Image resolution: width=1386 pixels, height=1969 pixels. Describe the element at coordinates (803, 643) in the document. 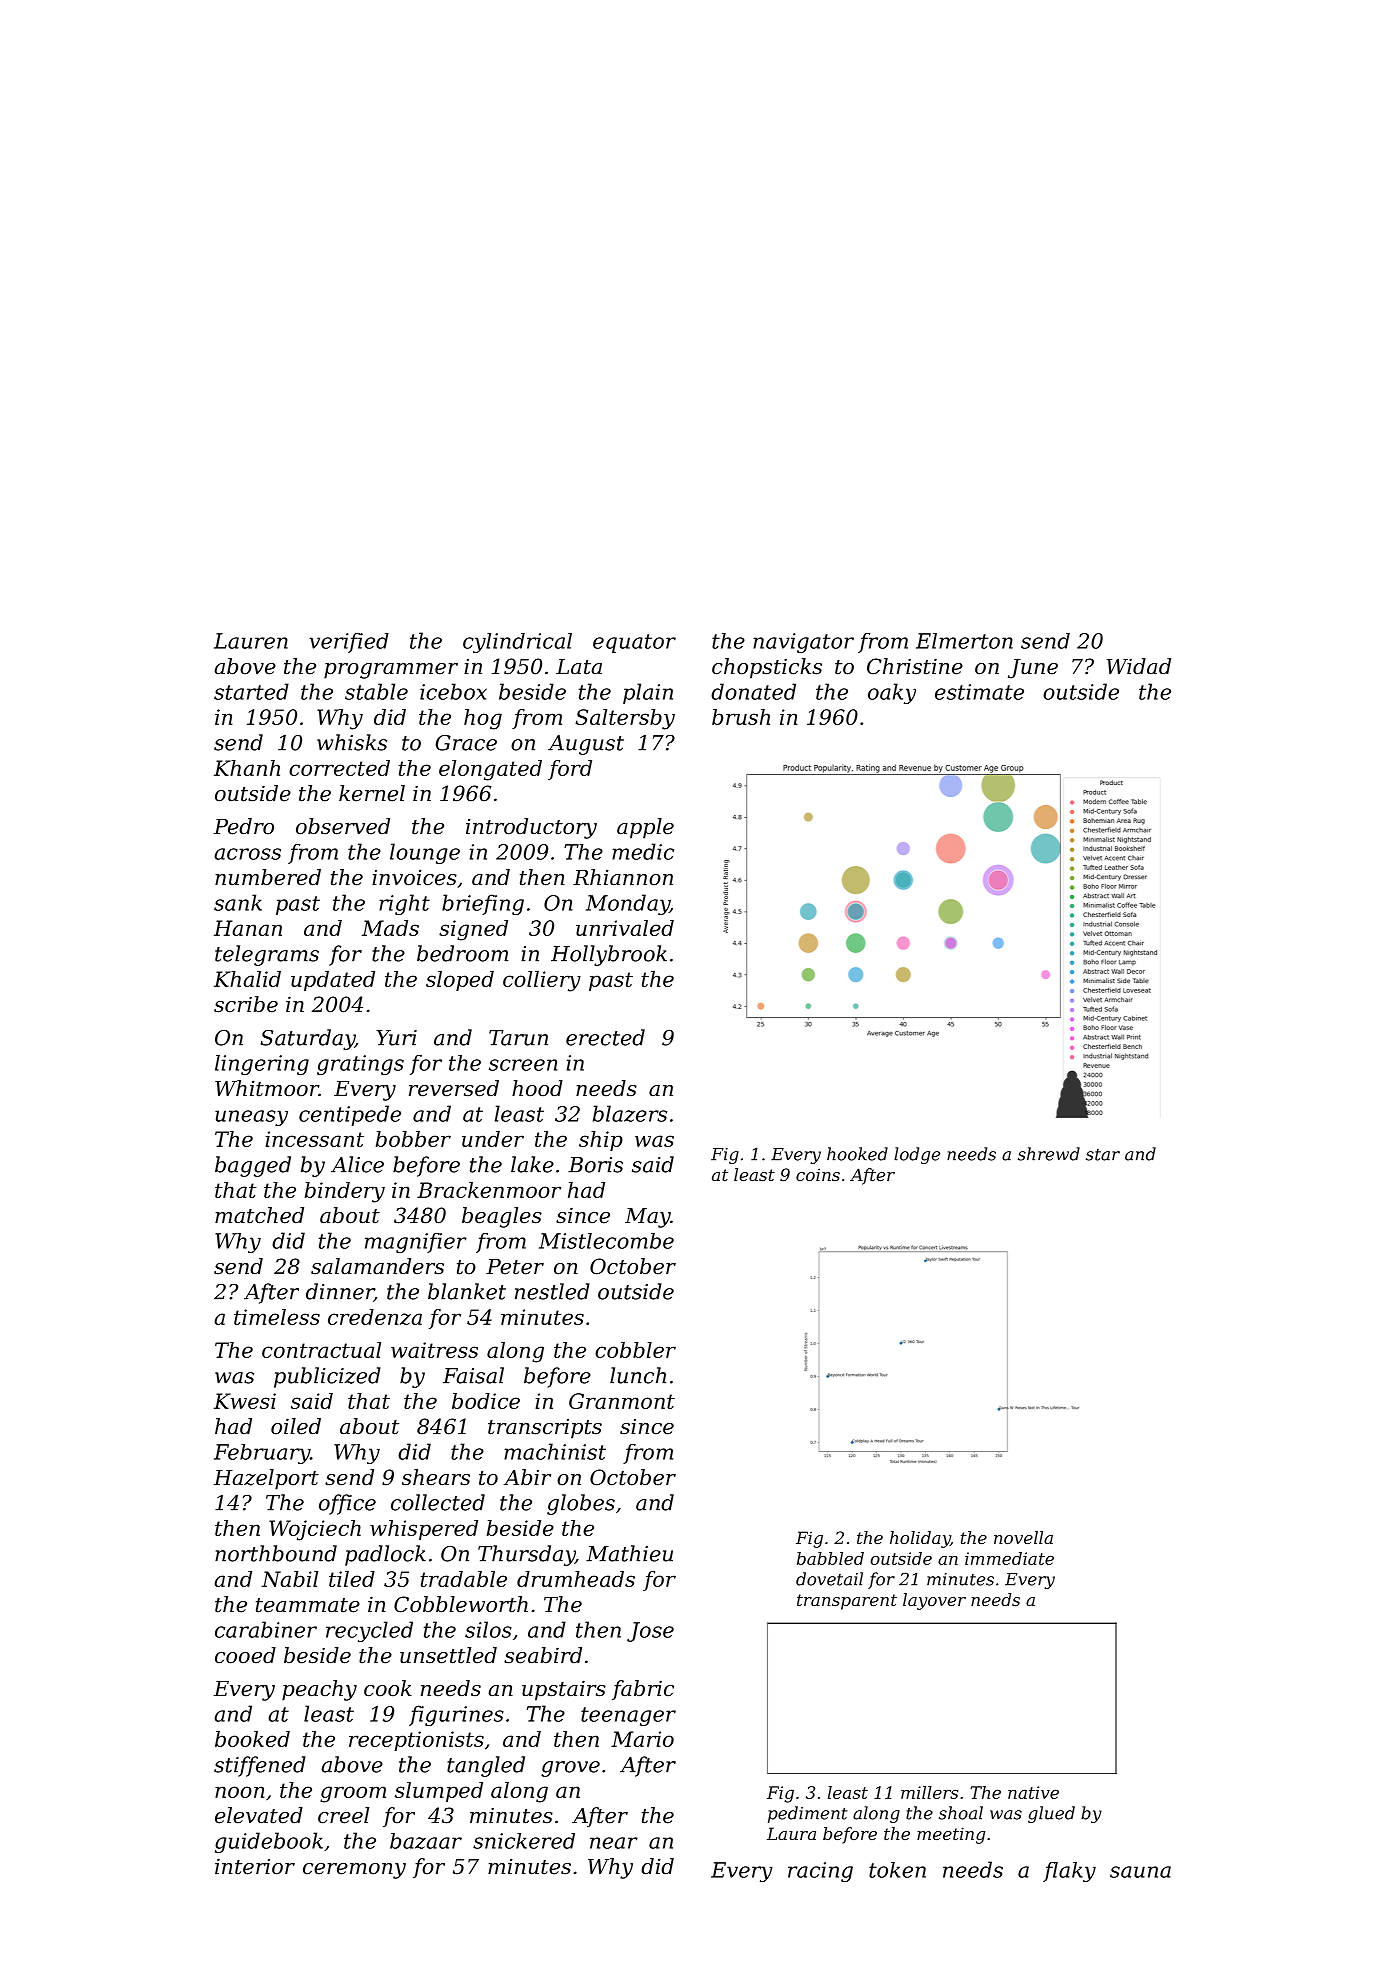

I see `navigator` at that location.
